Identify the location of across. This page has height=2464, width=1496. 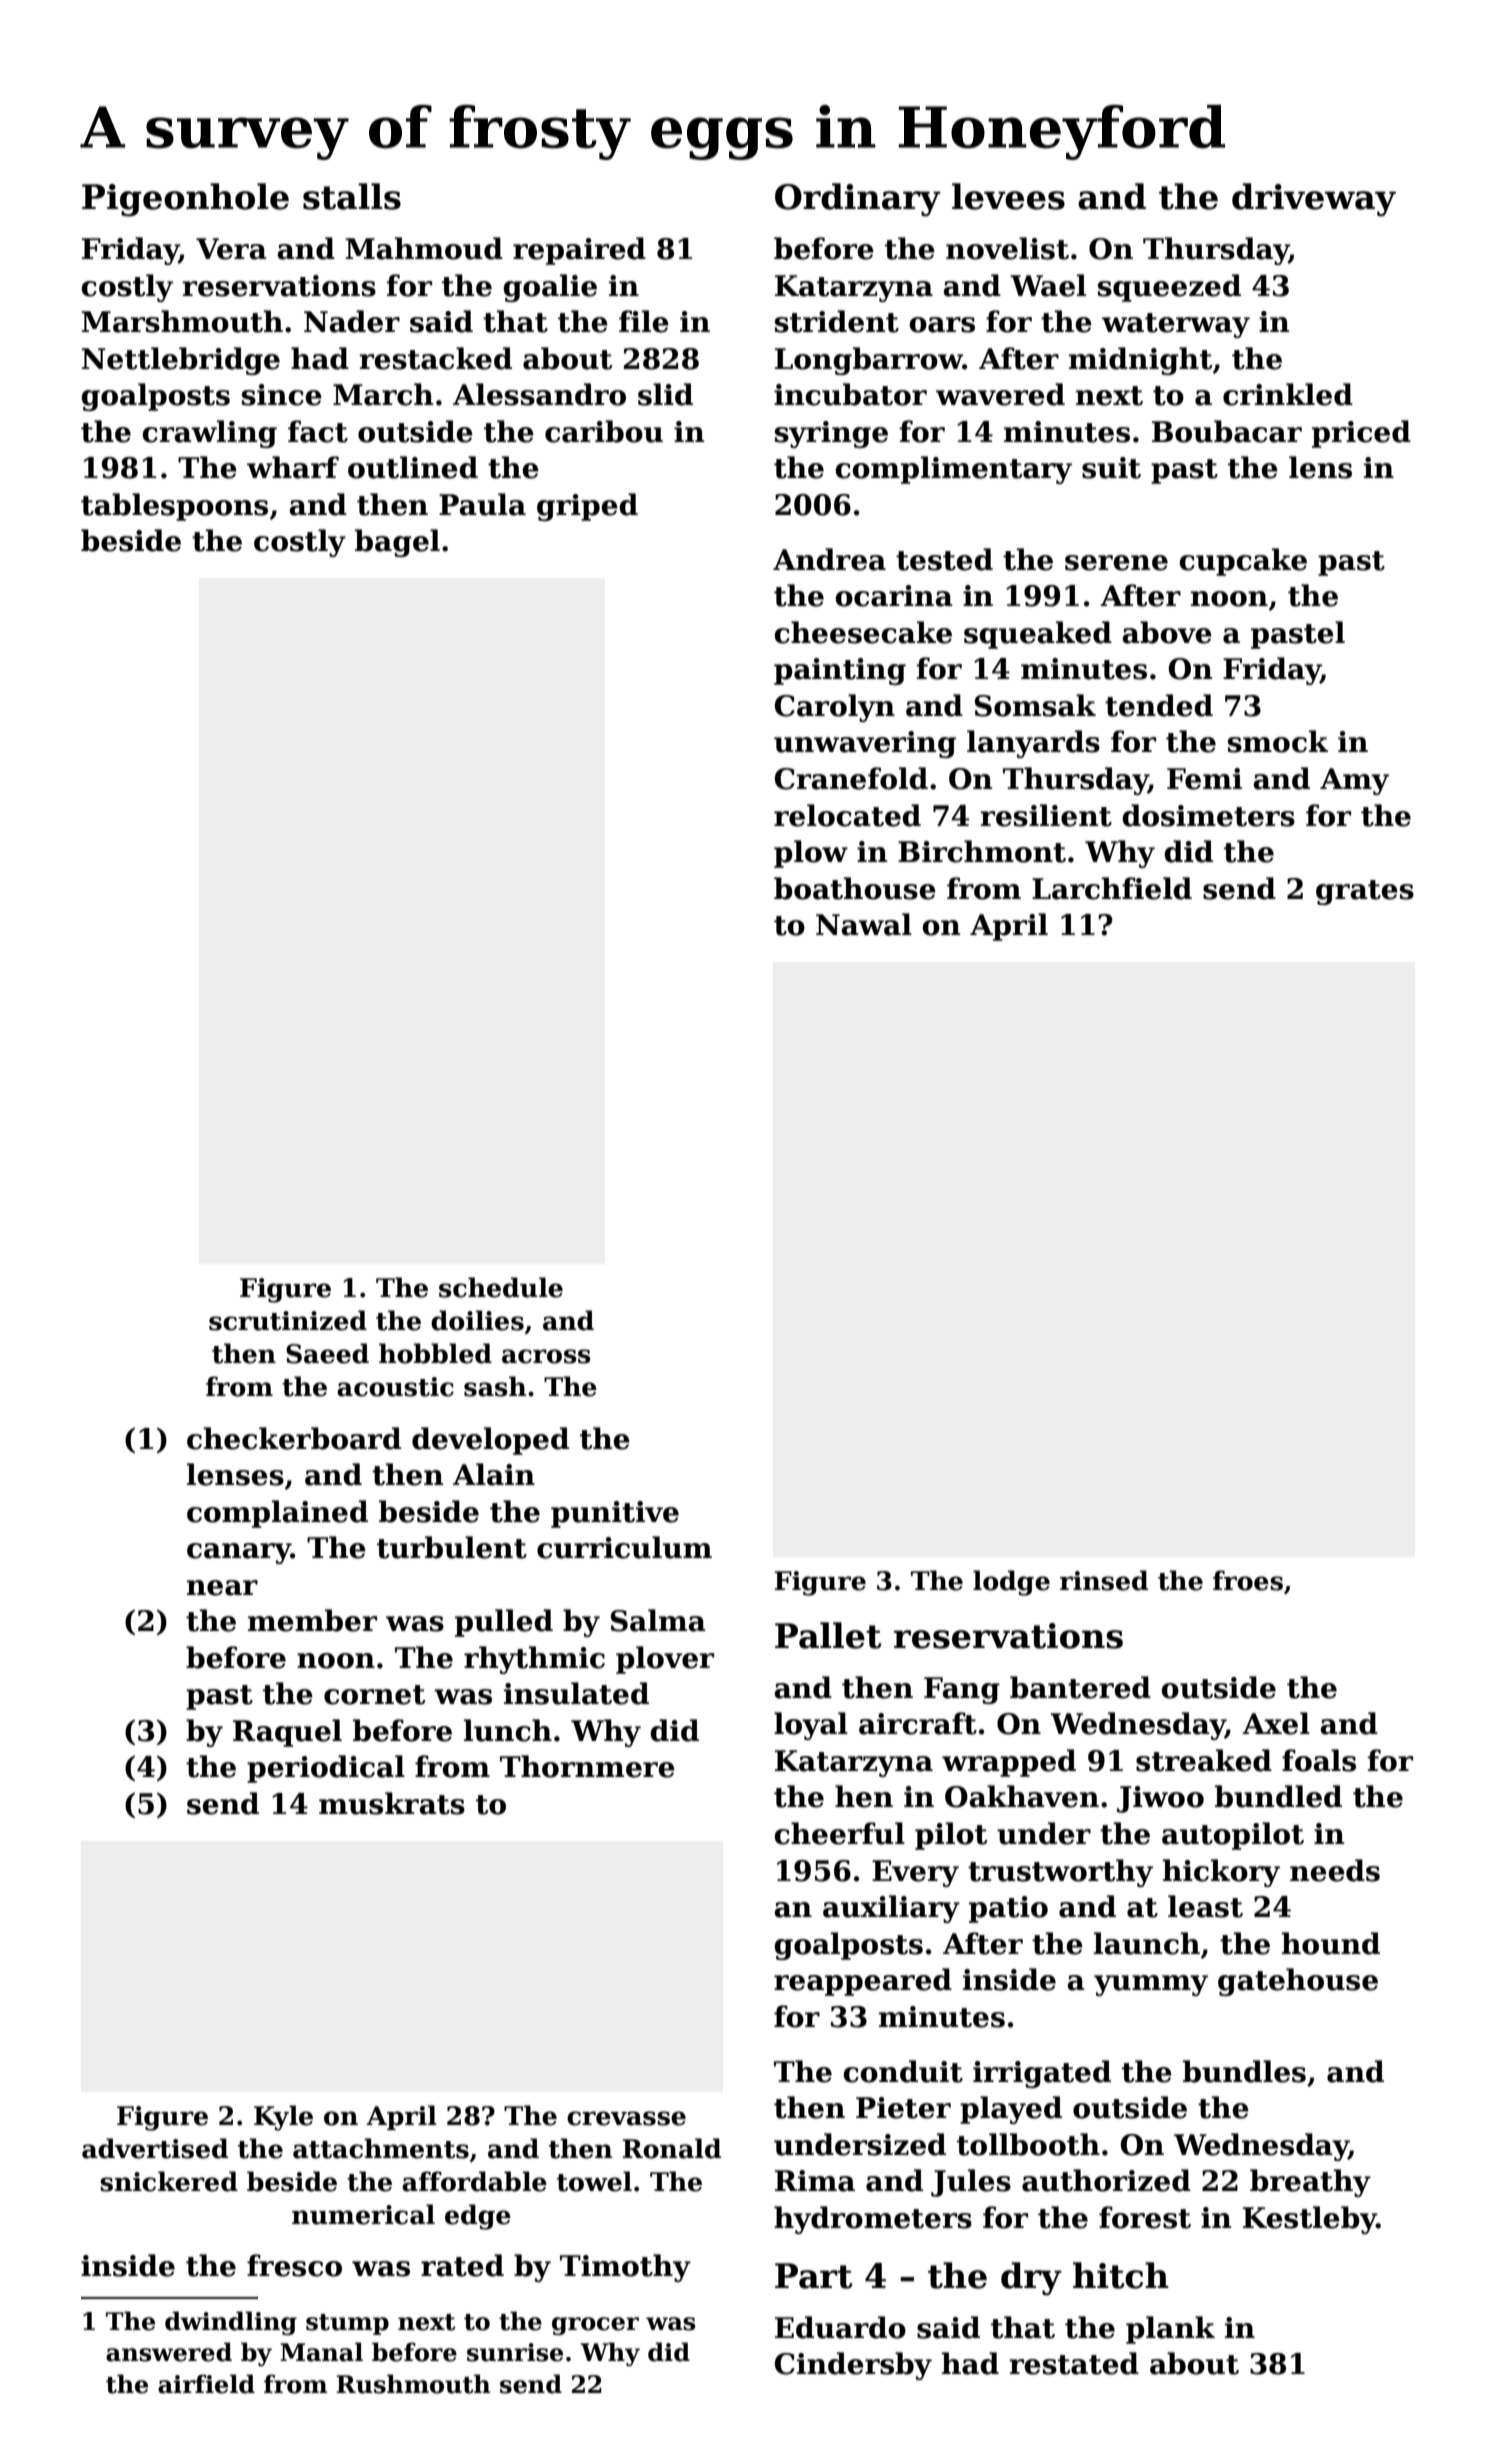
(546, 1356).
